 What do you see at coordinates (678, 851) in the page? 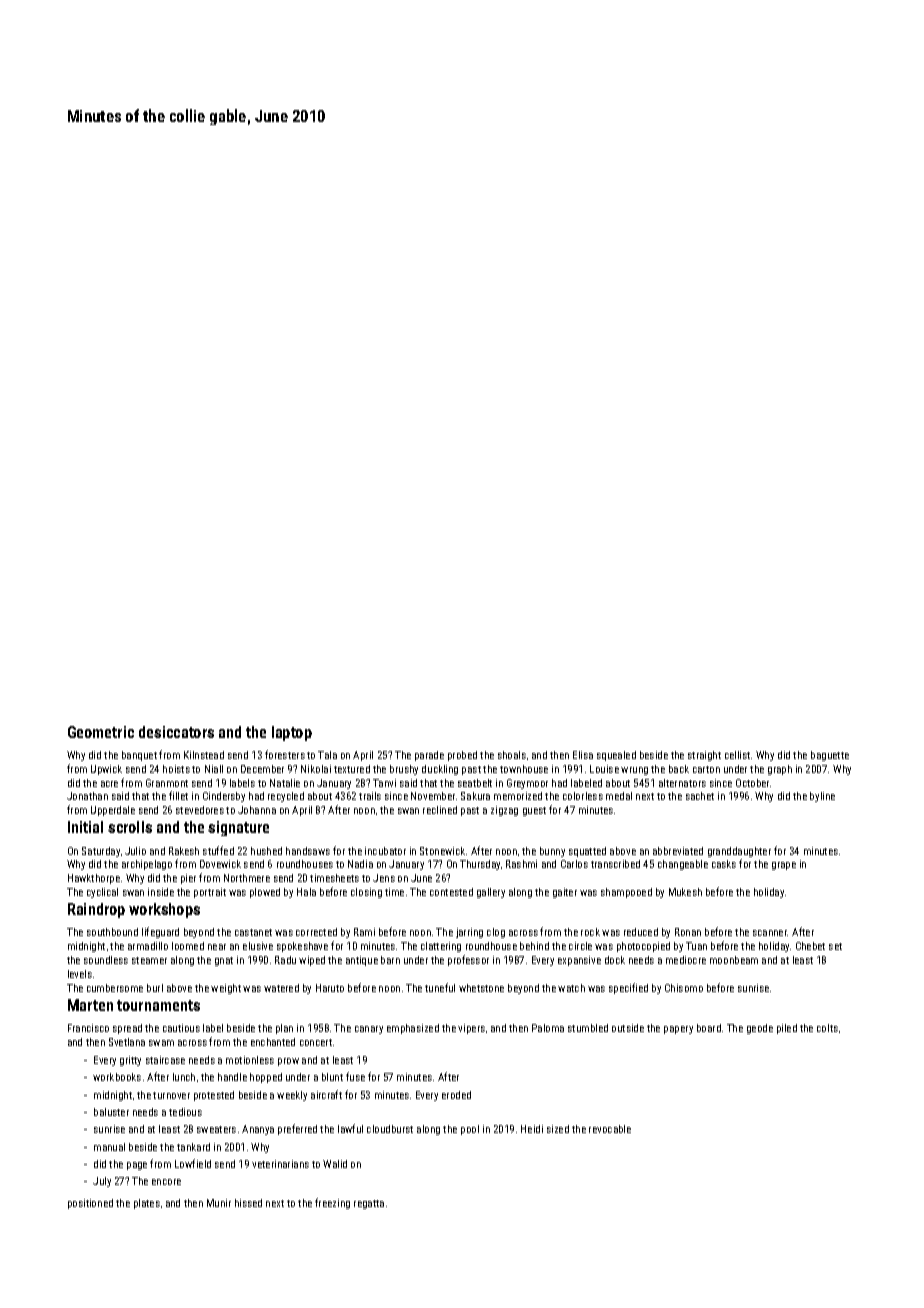
I see `abbreviated` at bounding box center [678, 851].
